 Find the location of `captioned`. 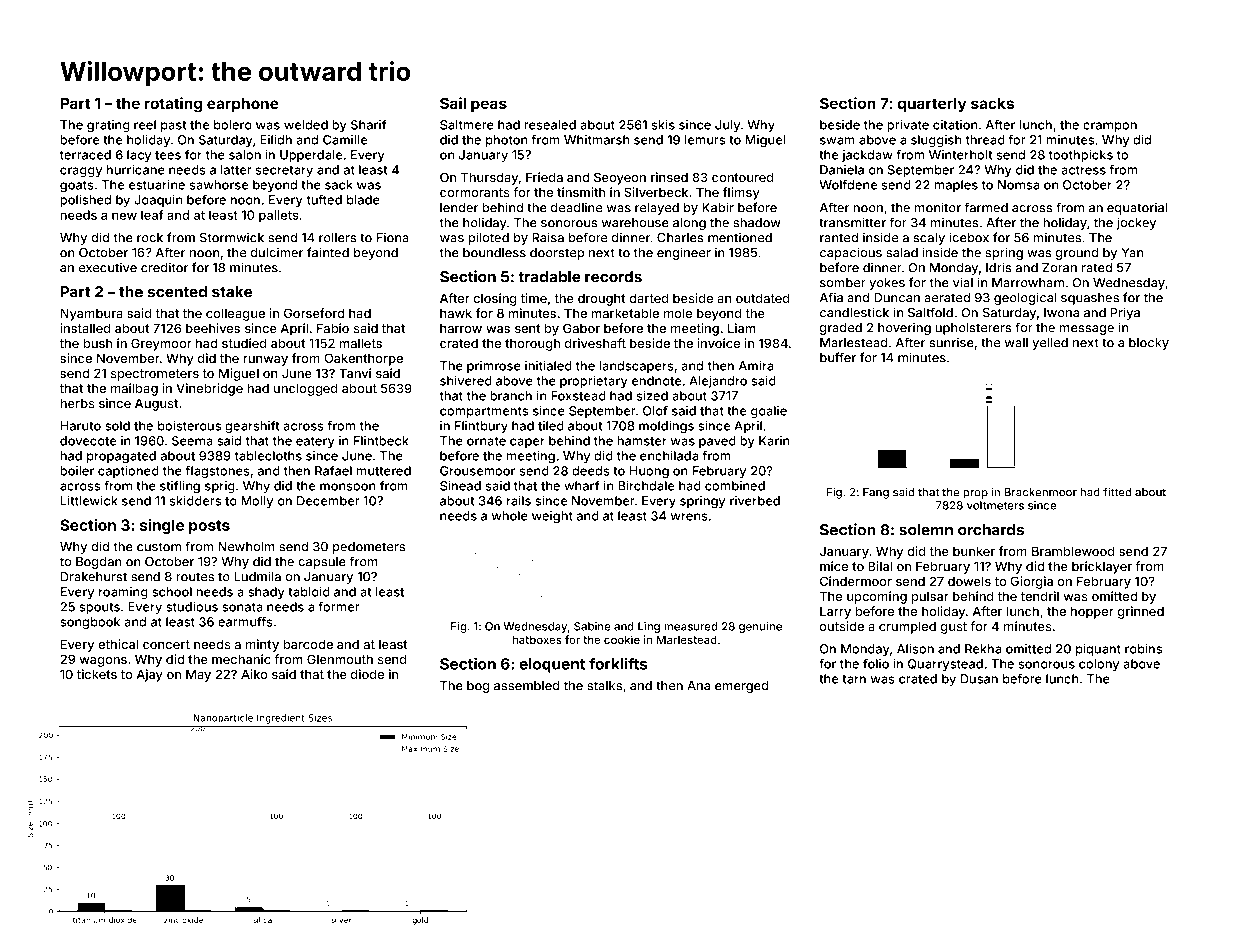

captioned is located at coordinates (128, 472).
